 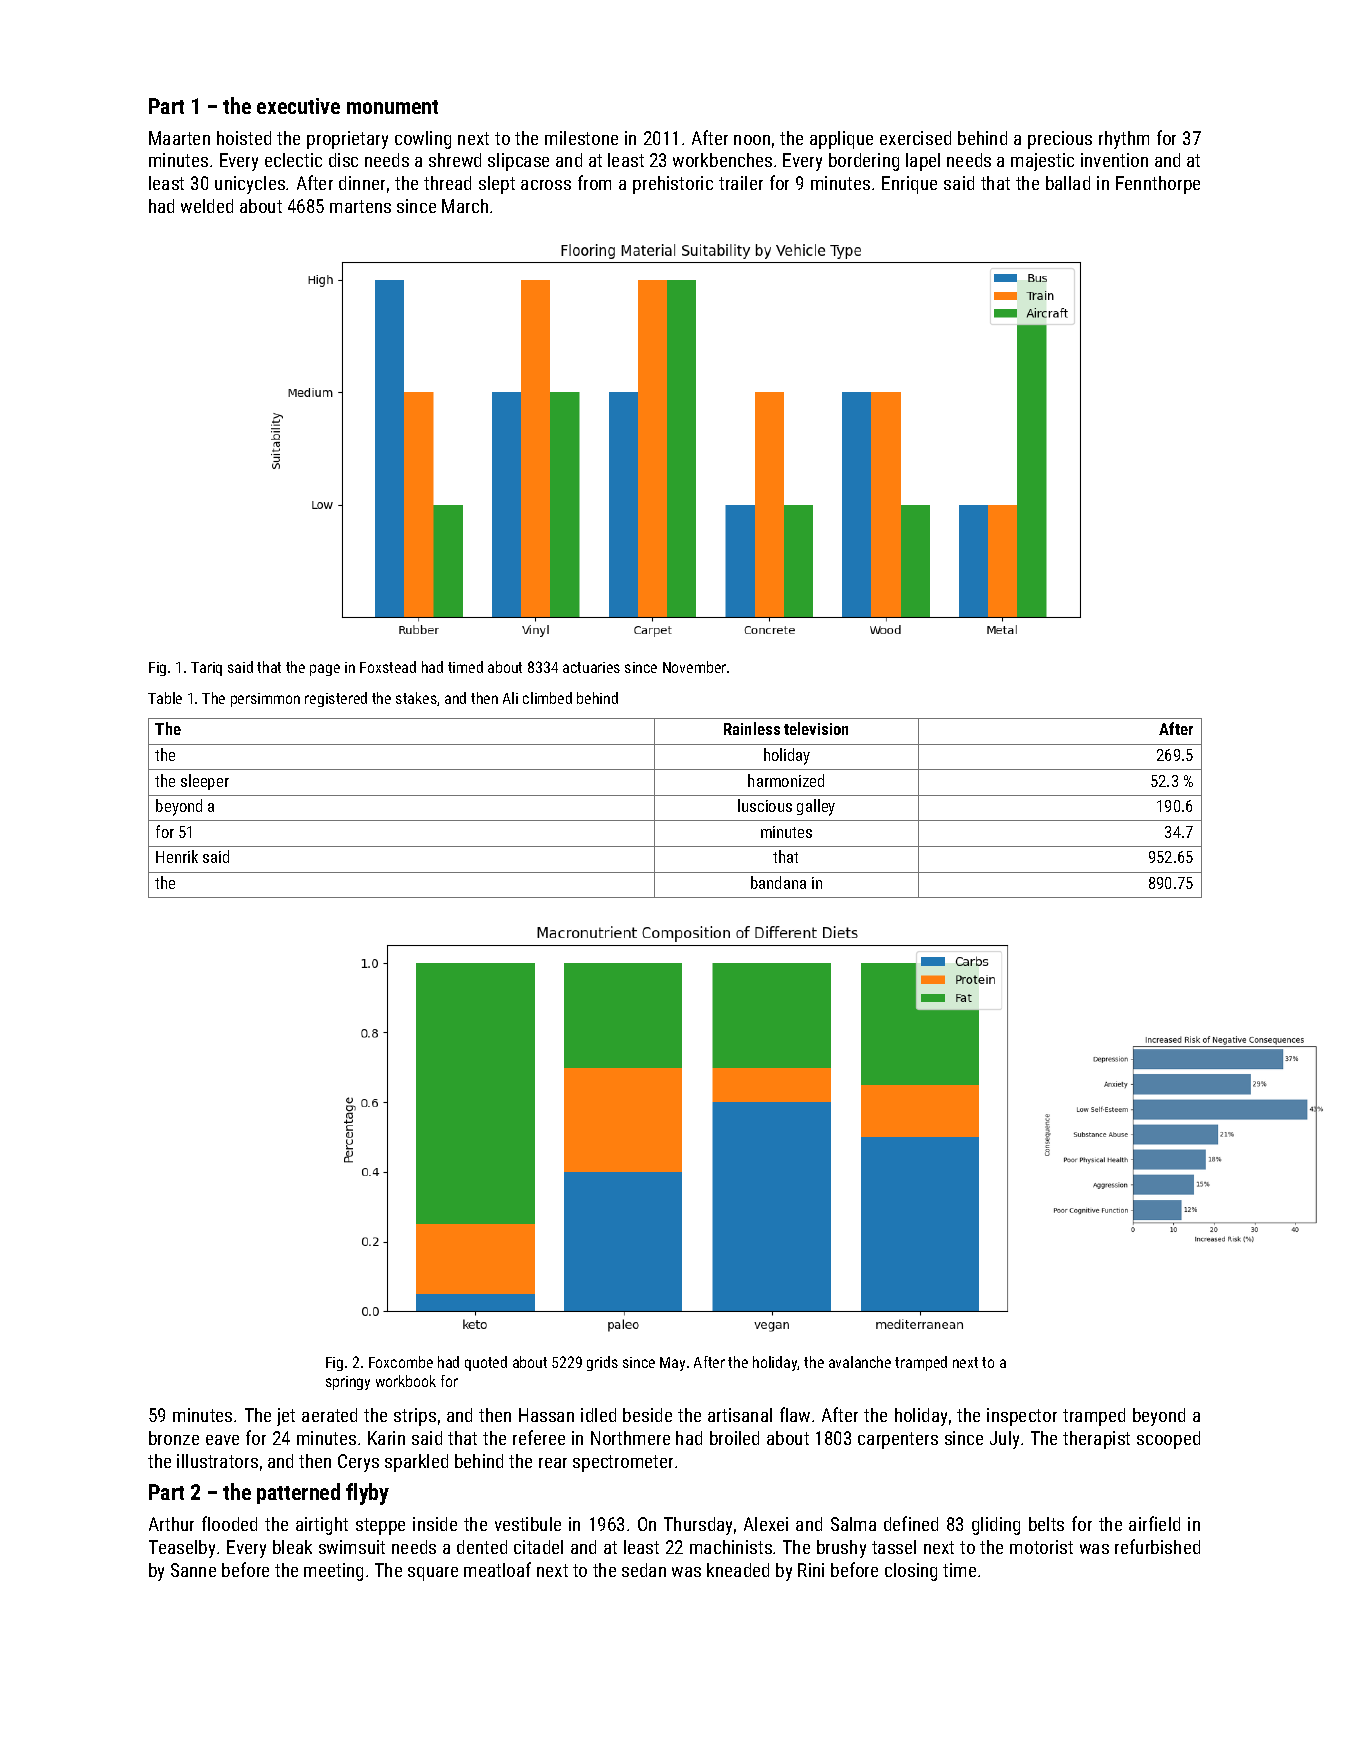 What do you see at coordinates (1158, 185) in the screenshot?
I see `Fennthorpe` at bounding box center [1158, 185].
